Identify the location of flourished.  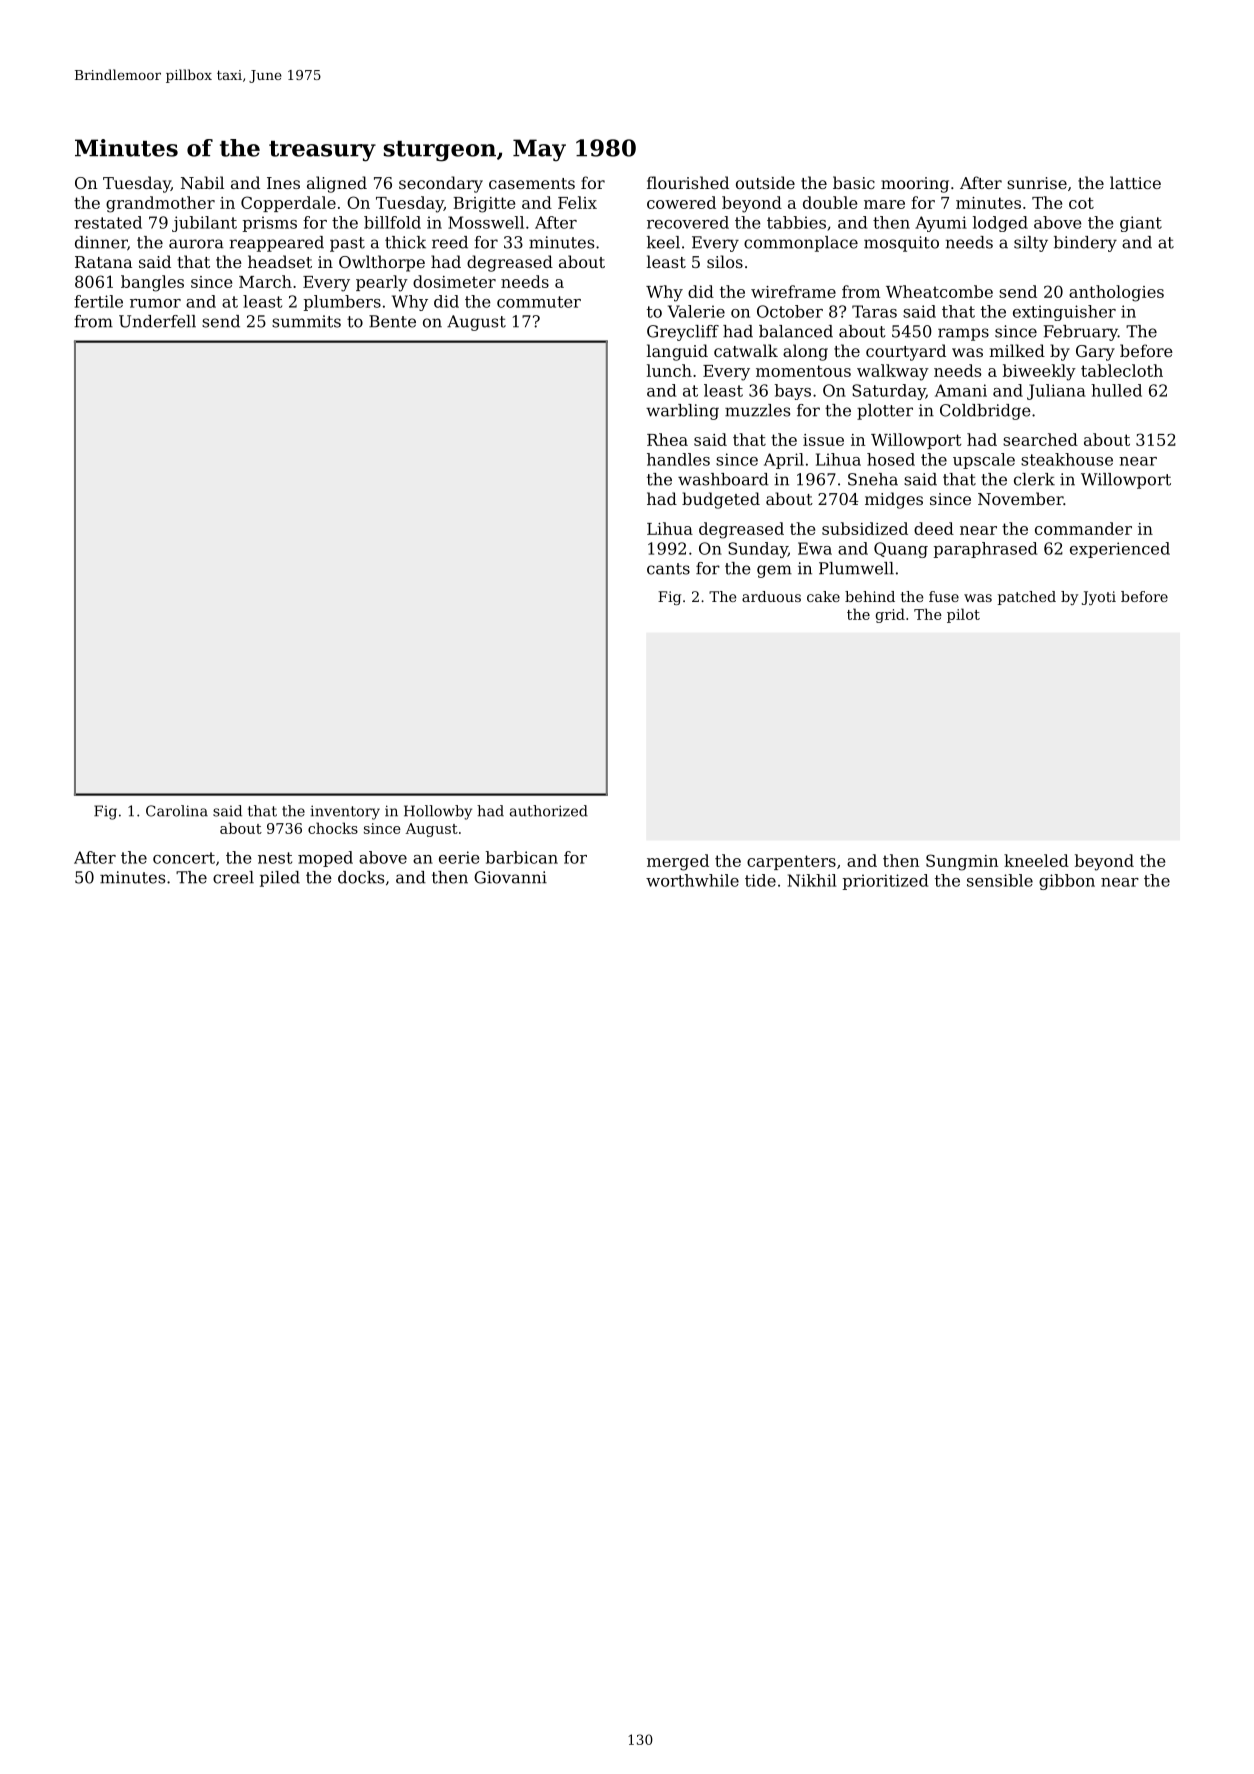
(688, 182).
